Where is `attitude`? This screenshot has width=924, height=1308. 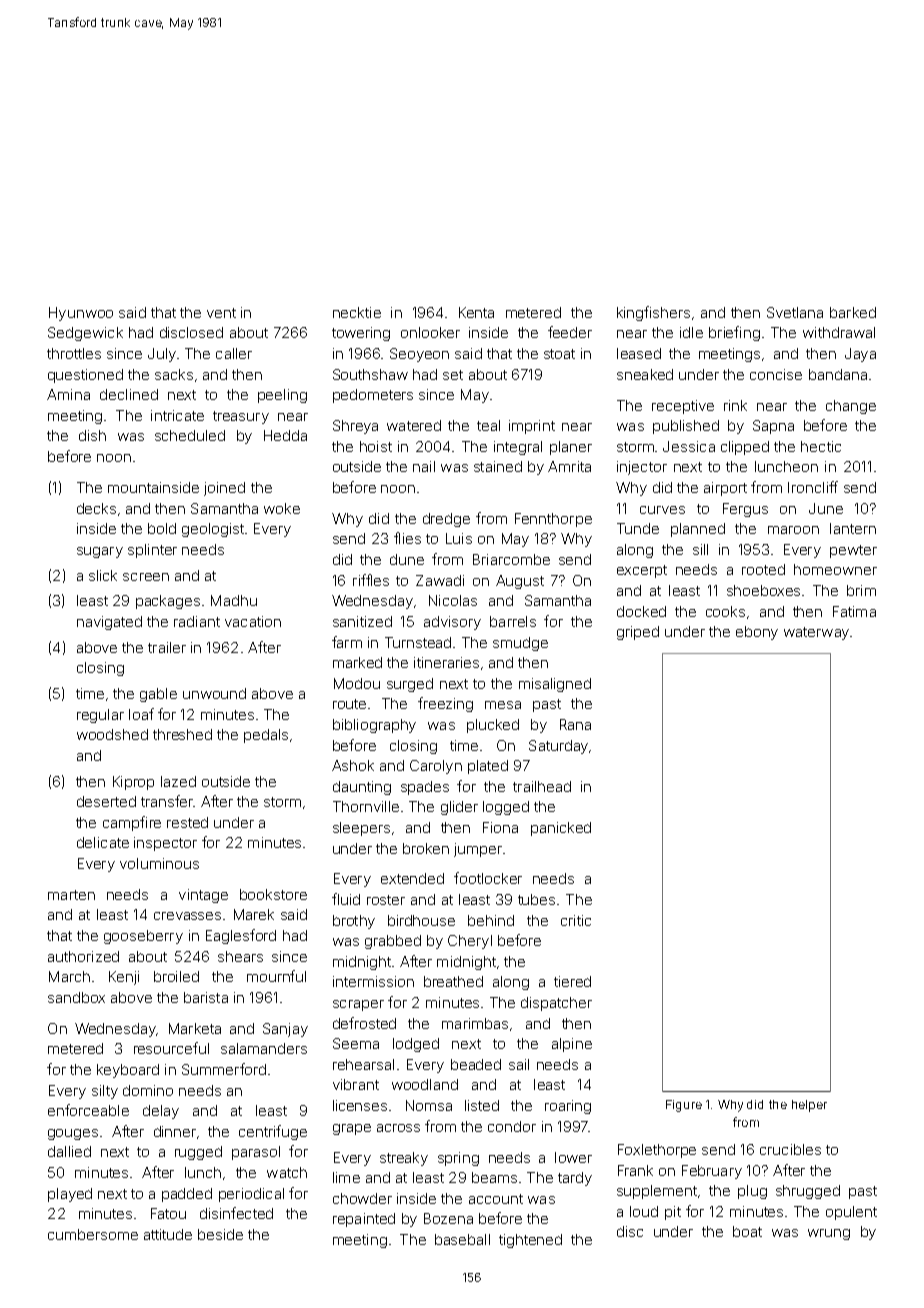
attitude is located at coordinates (168, 1234).
